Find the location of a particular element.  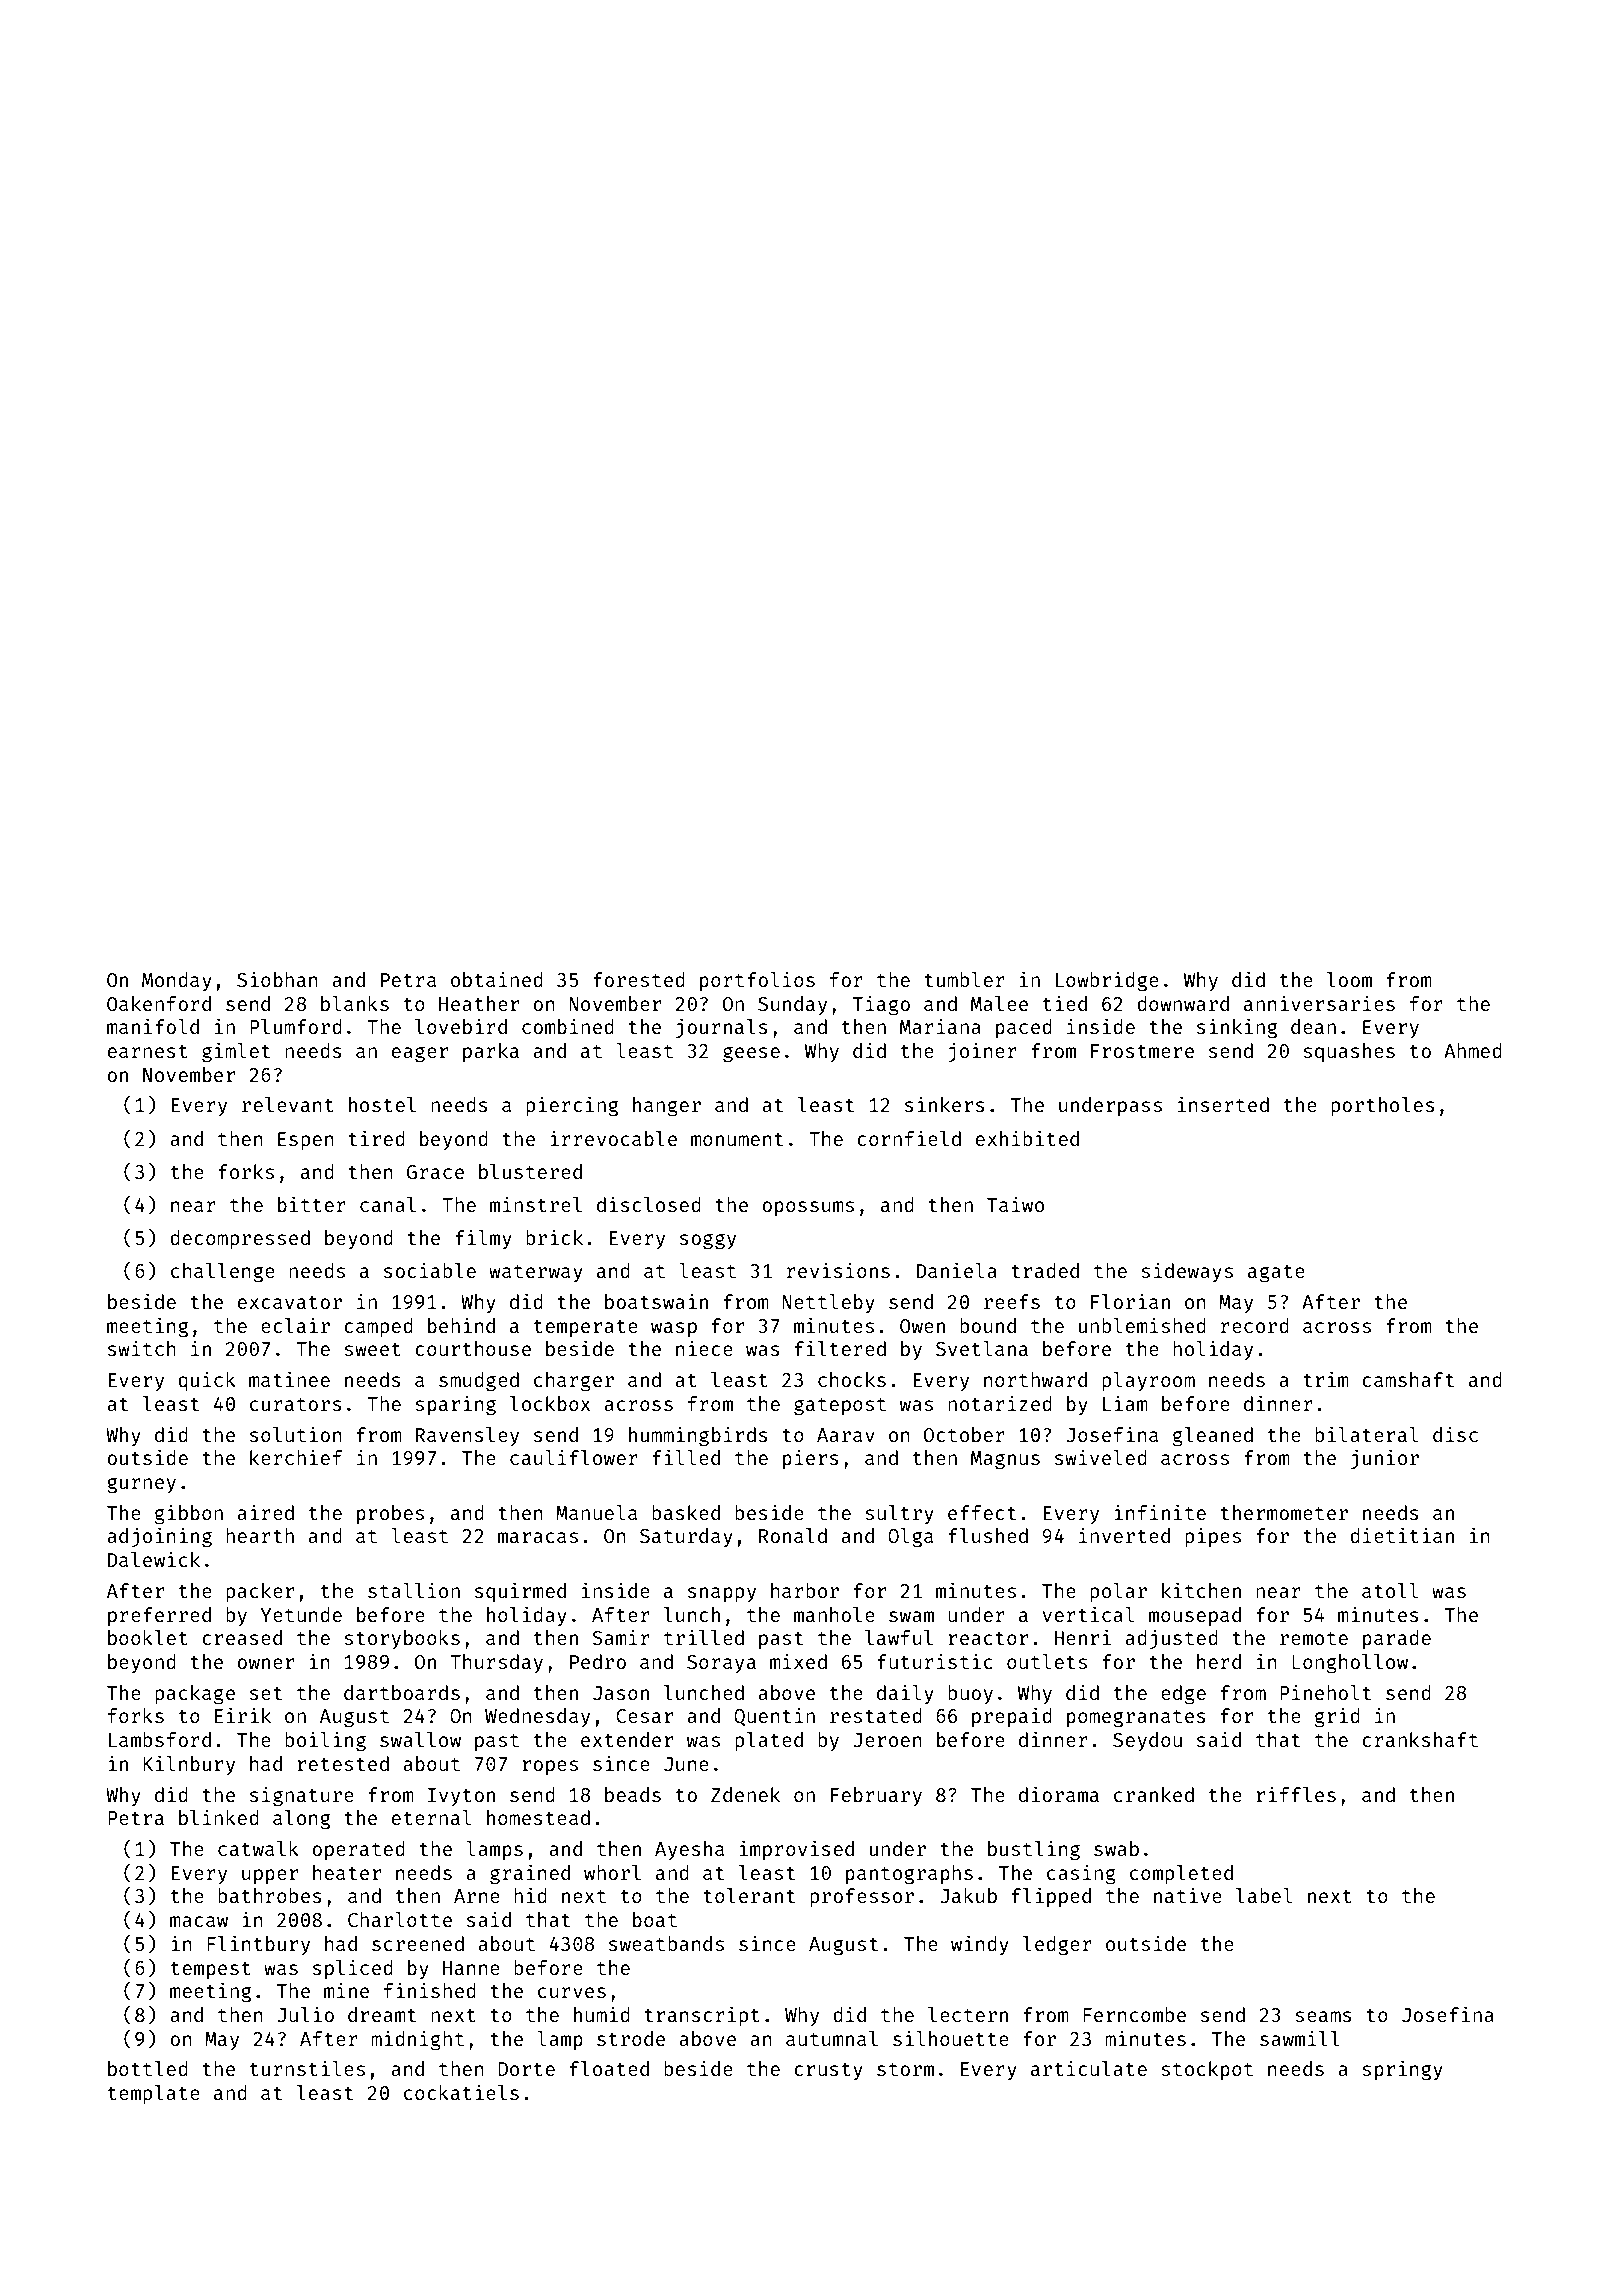

forested is located at coordinates (639, 979).
